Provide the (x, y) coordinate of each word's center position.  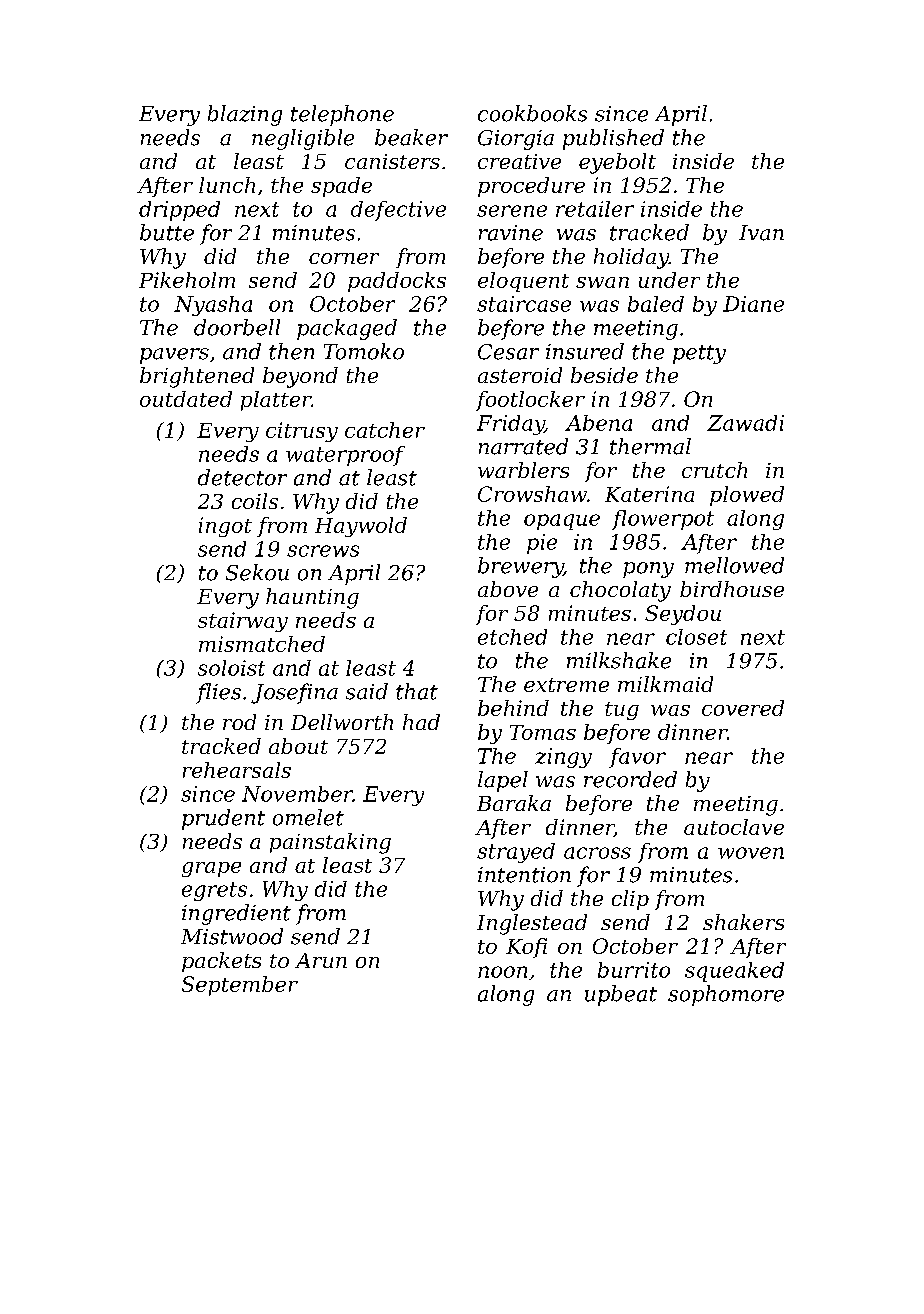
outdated (186, 399)
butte (167, 232)
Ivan (761, 233)
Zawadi (745, 423)
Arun (321, 960)
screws (323, 551)
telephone (342, 115)
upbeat (621, 995)
